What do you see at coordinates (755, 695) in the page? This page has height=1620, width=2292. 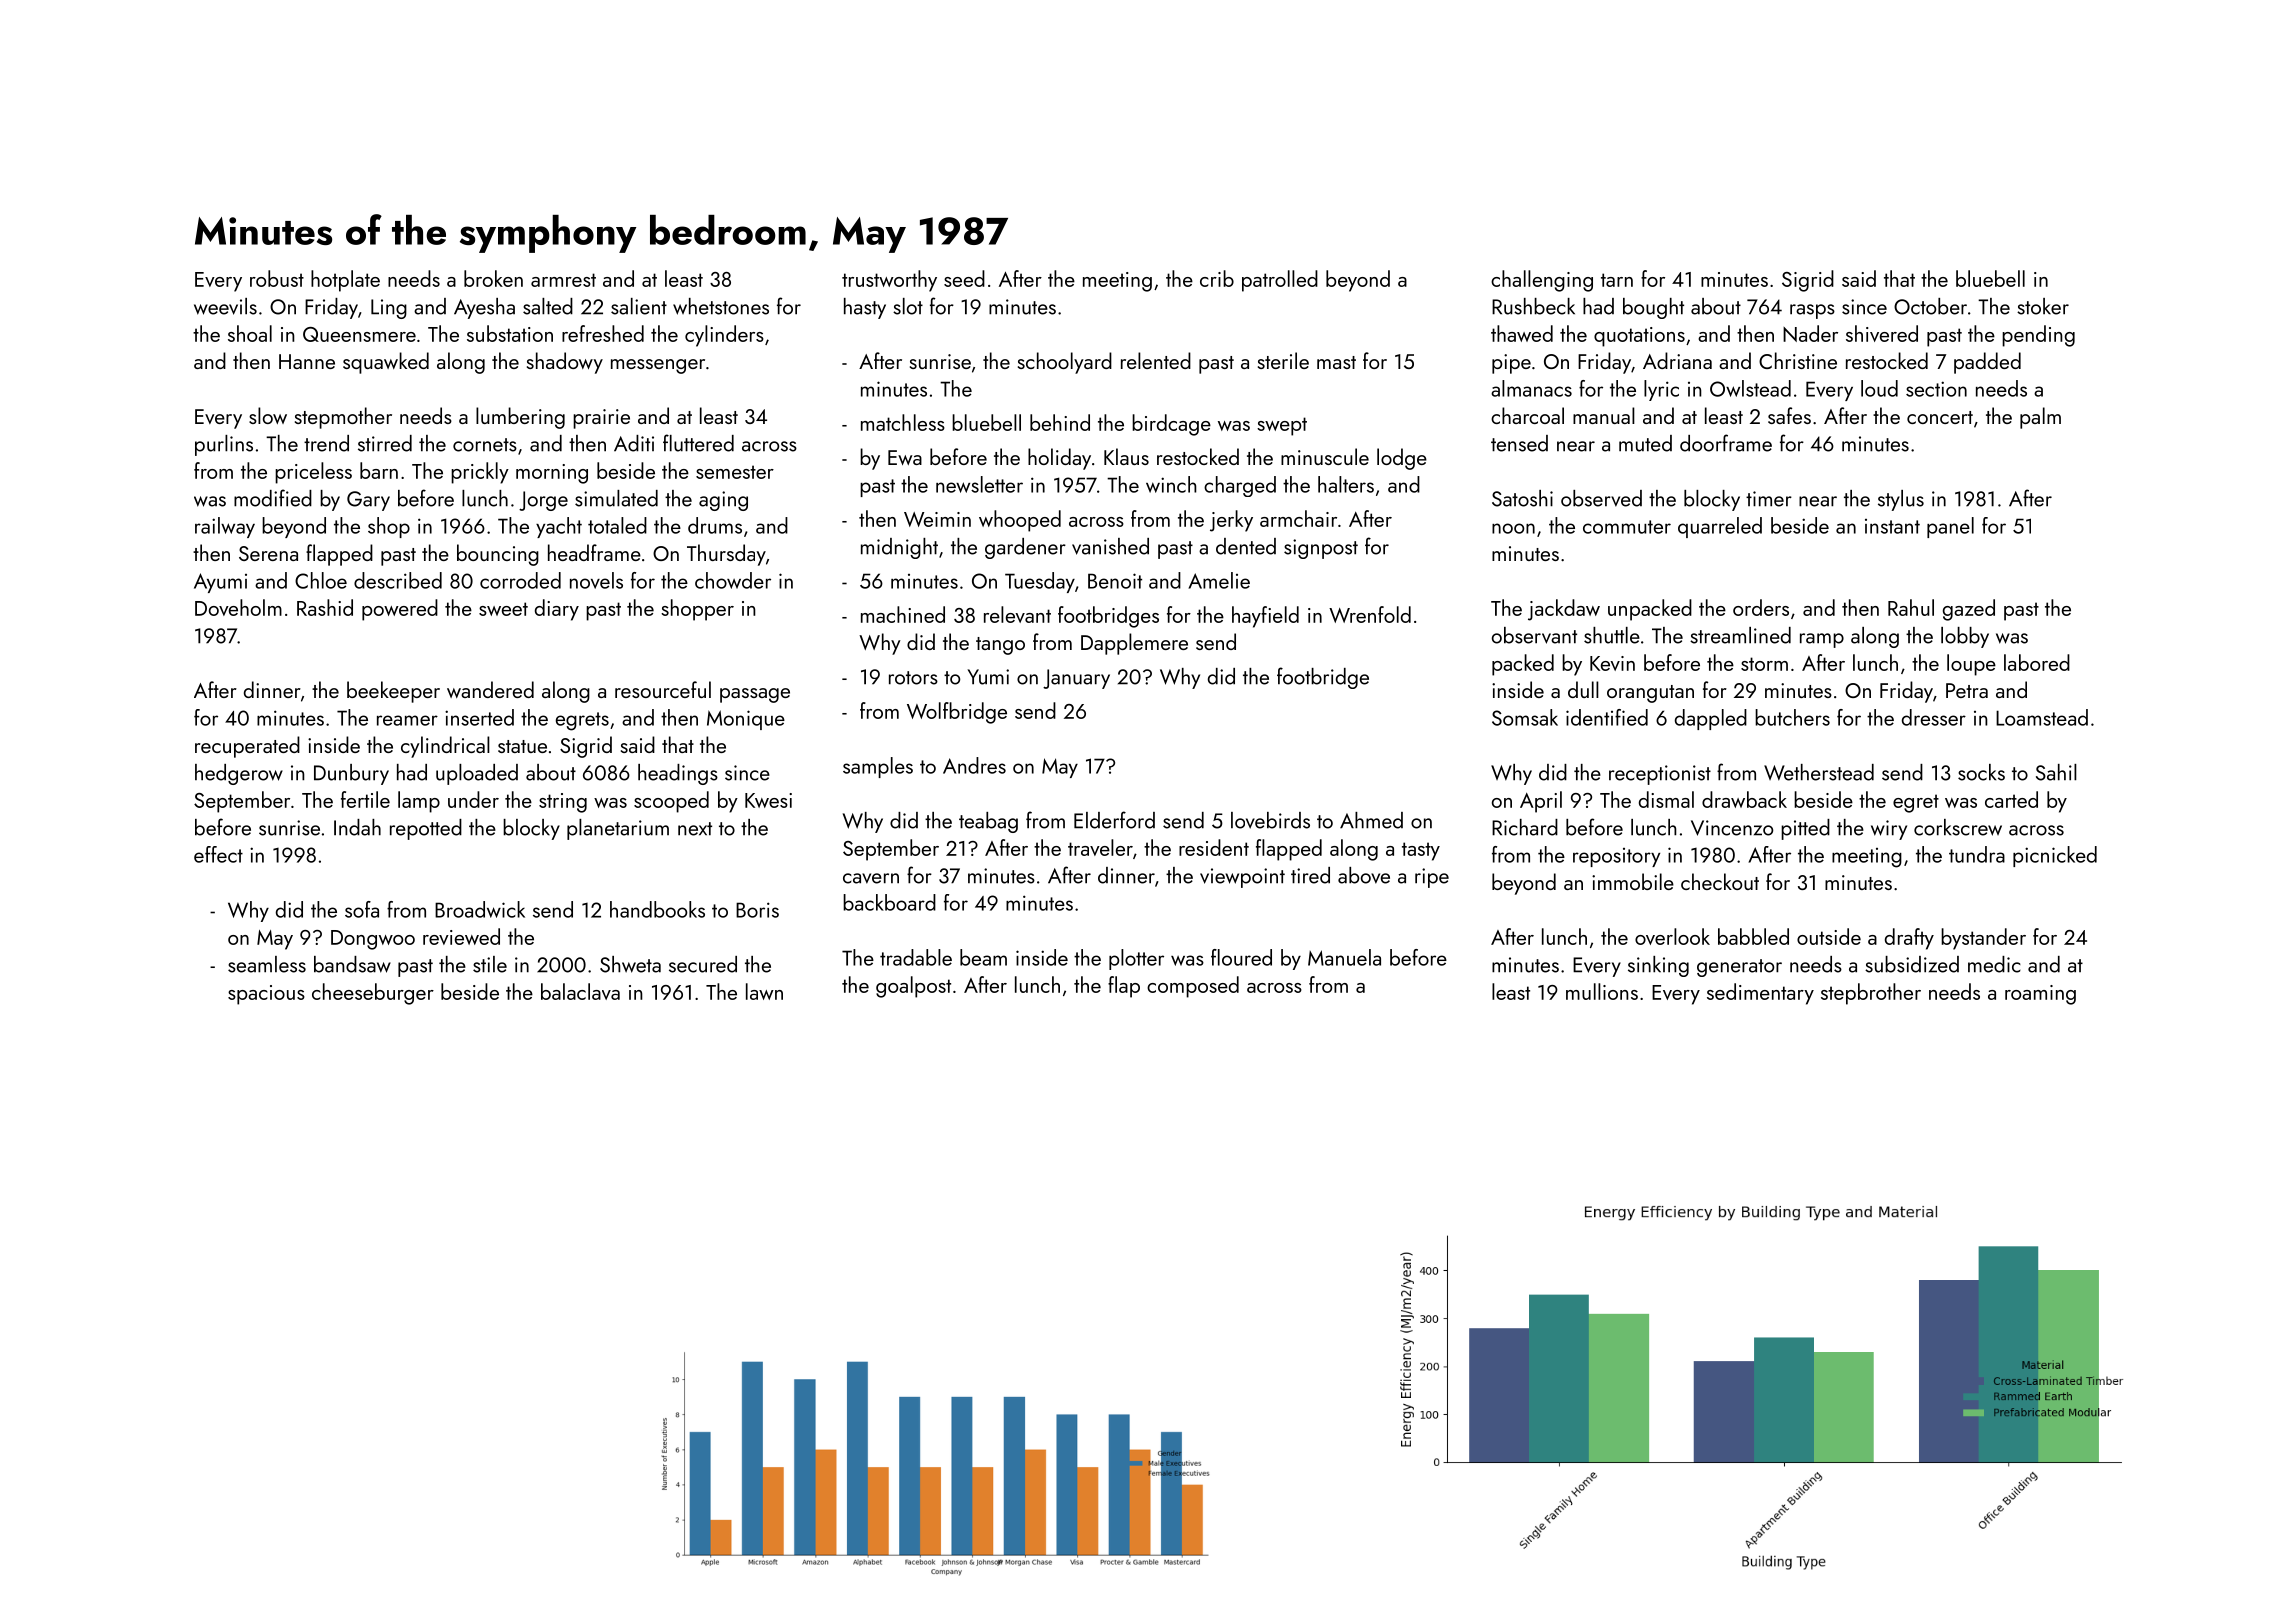 I see `passage` at bounding box center [755, 695].
